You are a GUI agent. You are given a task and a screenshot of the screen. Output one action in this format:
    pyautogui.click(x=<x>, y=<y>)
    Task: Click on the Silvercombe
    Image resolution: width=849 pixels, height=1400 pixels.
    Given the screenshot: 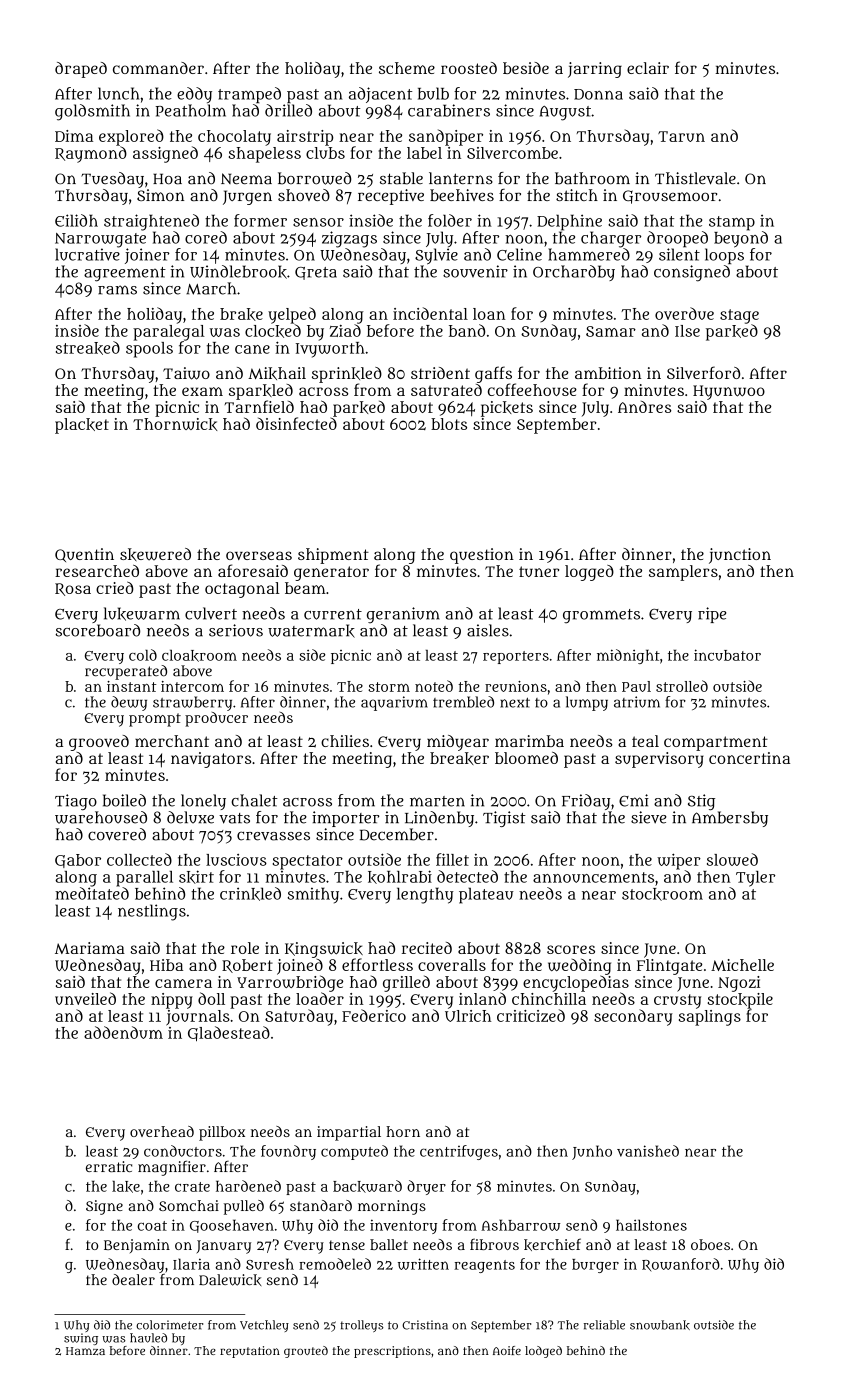 What is the action you would take?
    pyautogui.click(x=512, y=153)
